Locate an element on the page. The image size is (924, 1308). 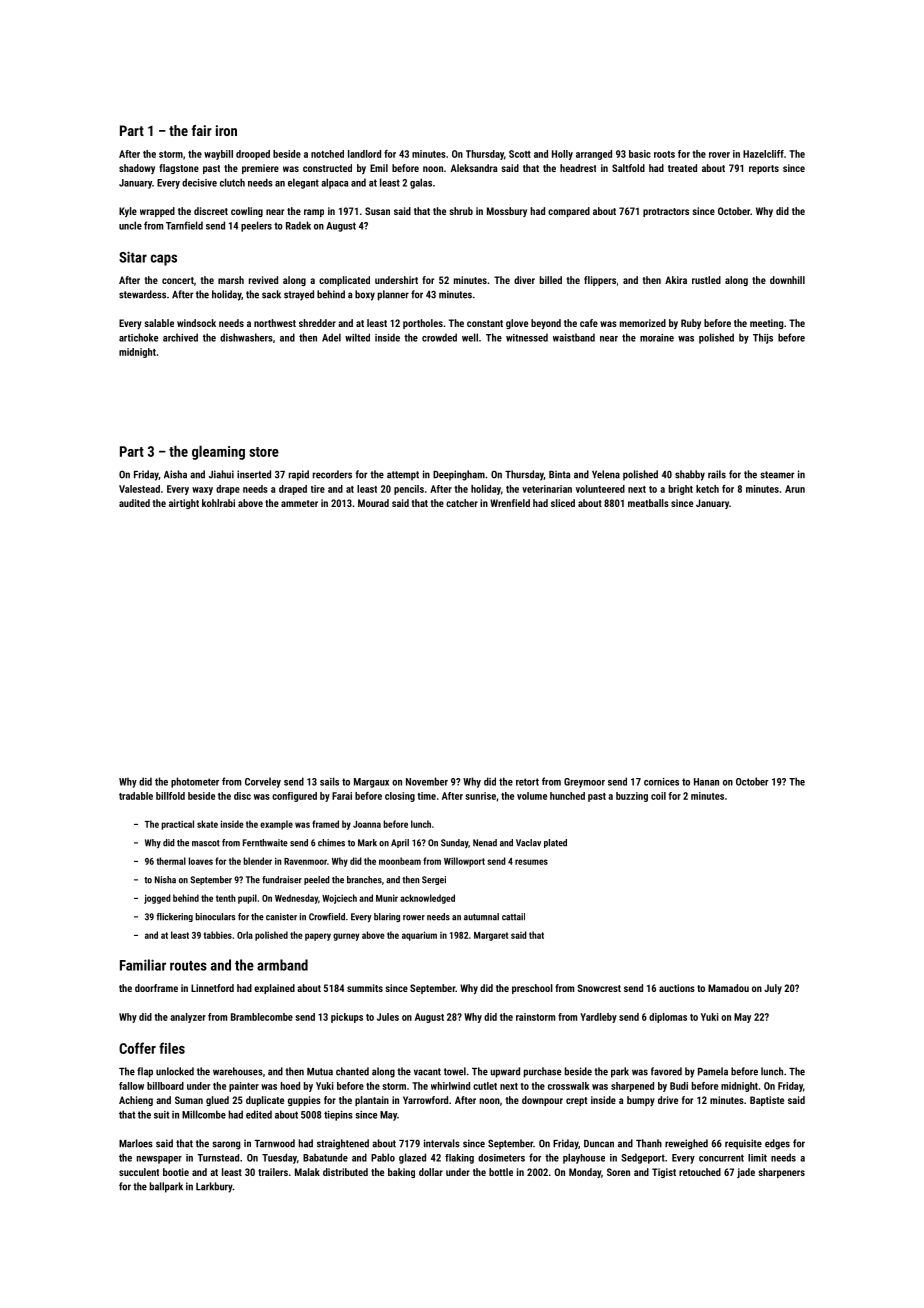
explained is located at coordinates (274, 989).
